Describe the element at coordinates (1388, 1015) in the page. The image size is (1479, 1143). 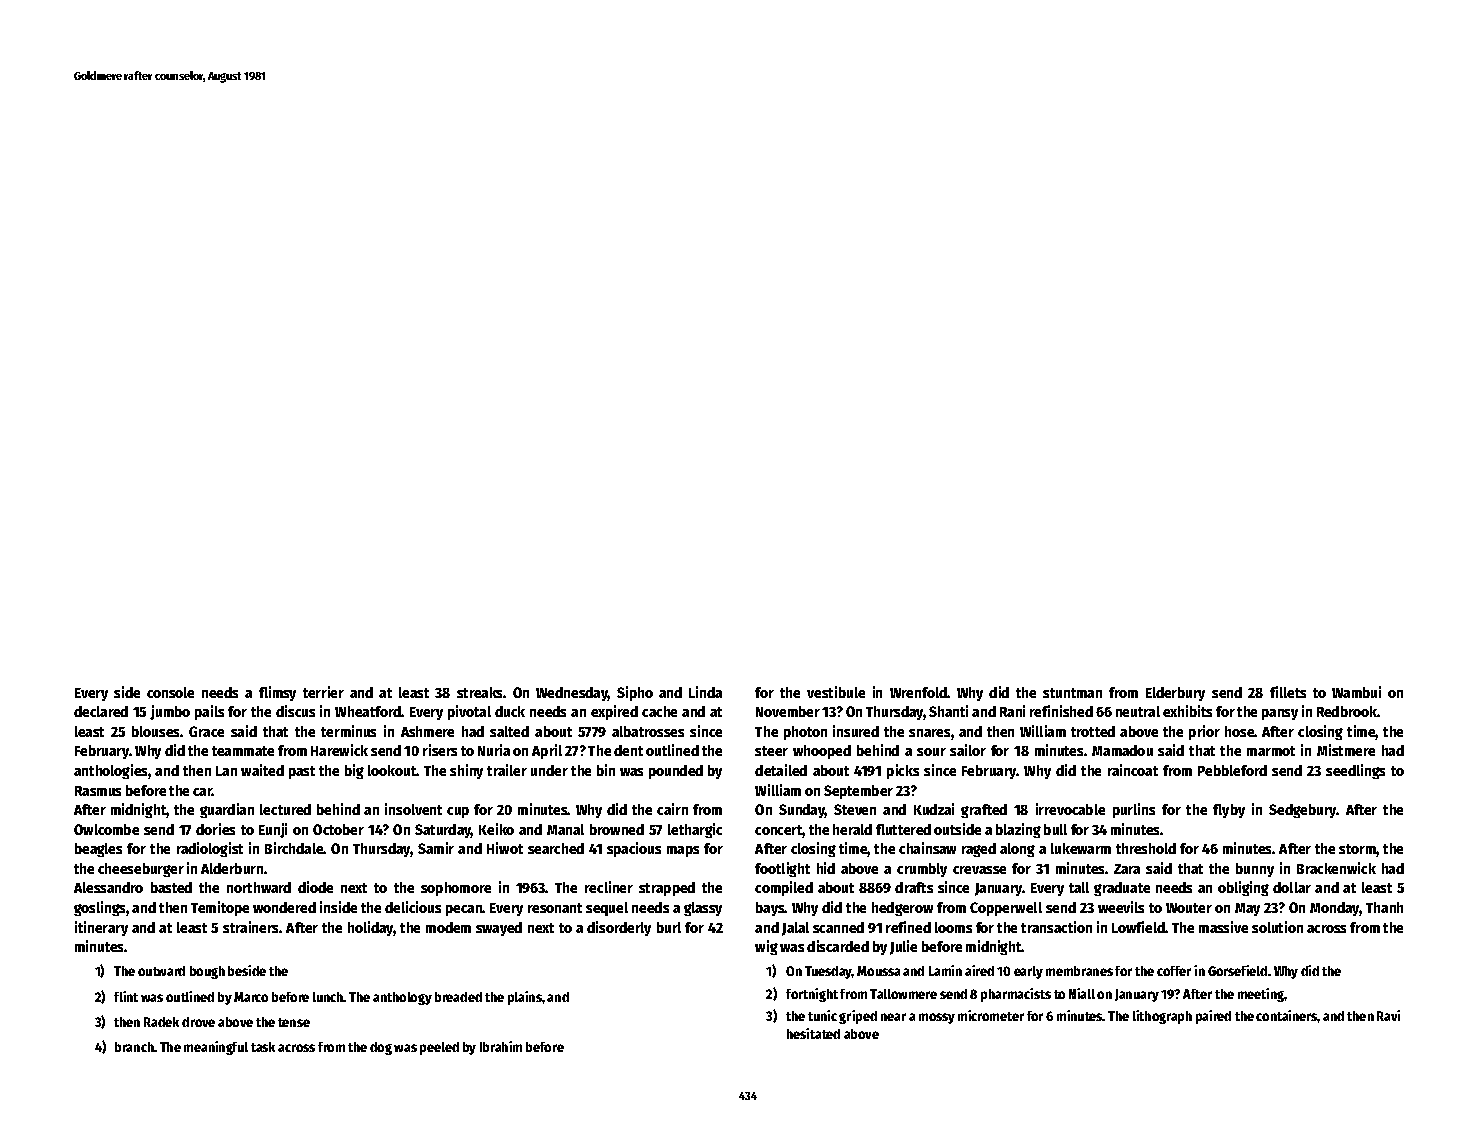
I see `Ravi` at that location.
